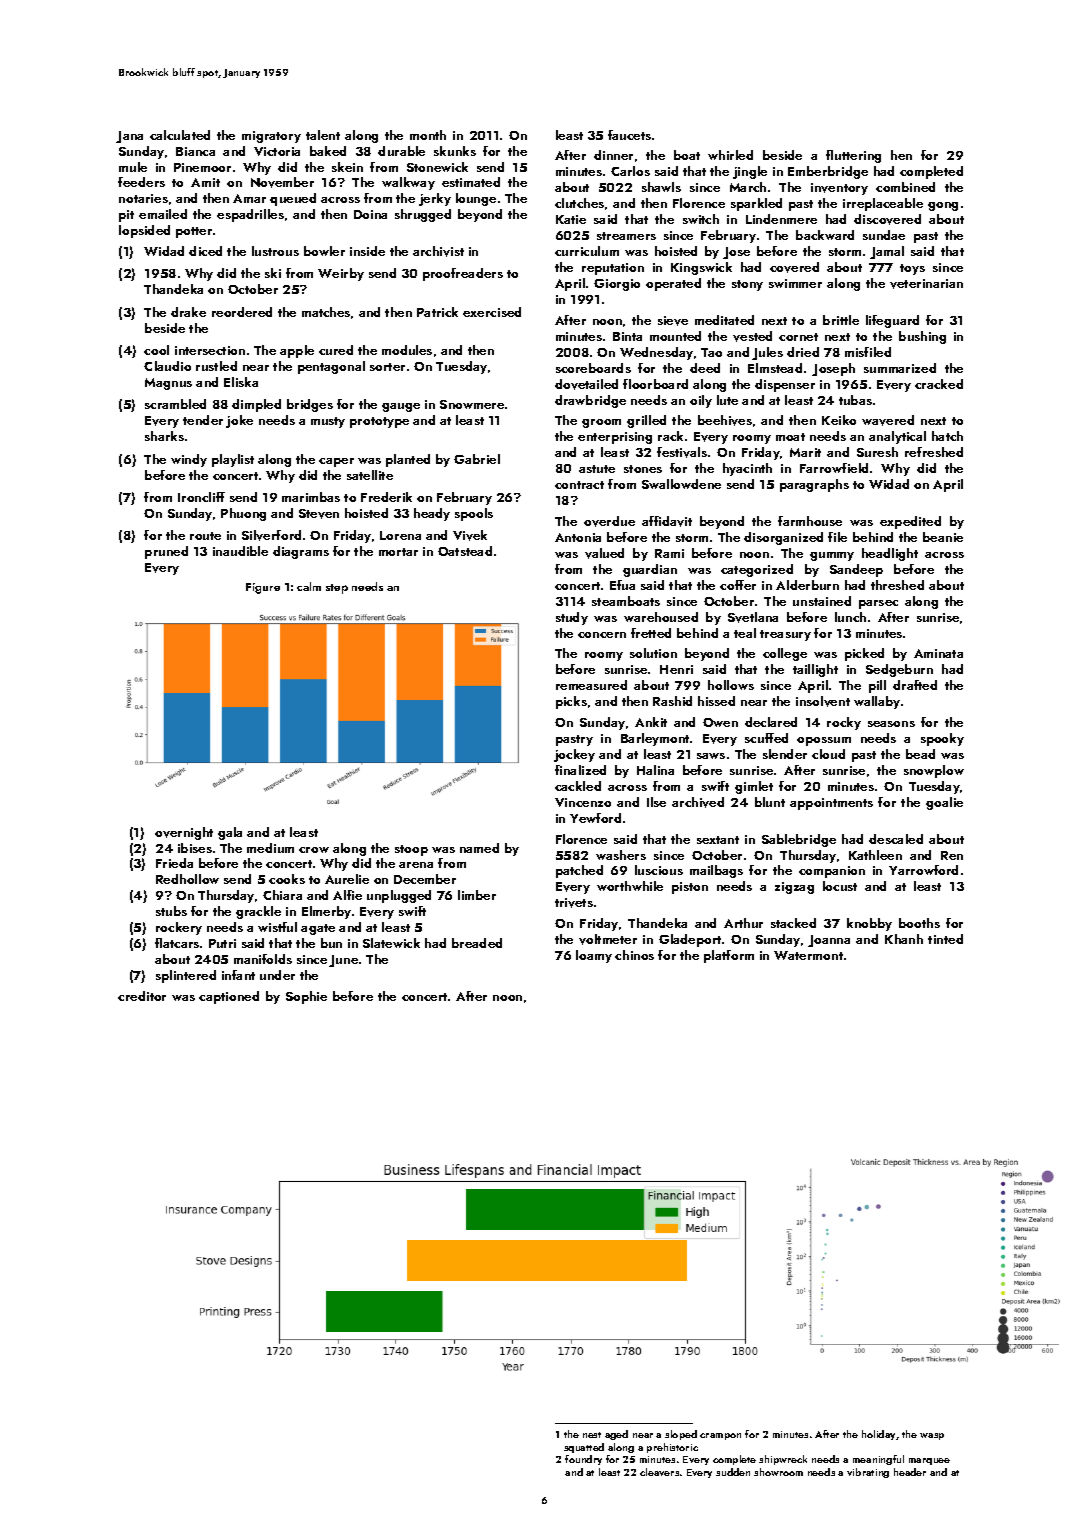 The image size is (1083, 1532). What do you see at coordinates (171, 911) in the screenshot?
I see `stubs` at bounding box center [171, 911].
